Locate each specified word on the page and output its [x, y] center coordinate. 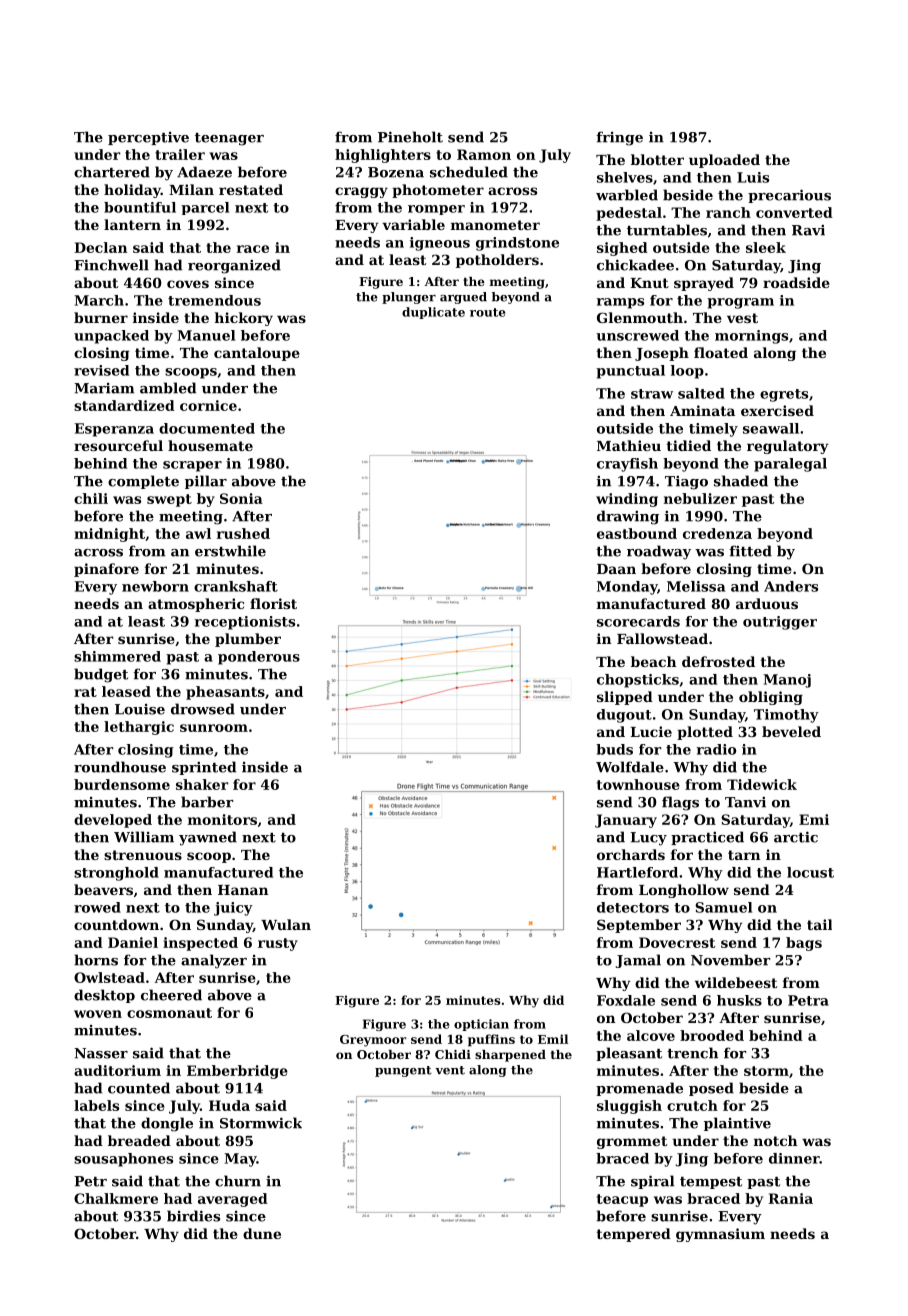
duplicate [433, 313]
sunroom [214, 728]
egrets [784, 395]
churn [238, 1181]
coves [188, 284]
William [144, 837]
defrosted [718, 661]
